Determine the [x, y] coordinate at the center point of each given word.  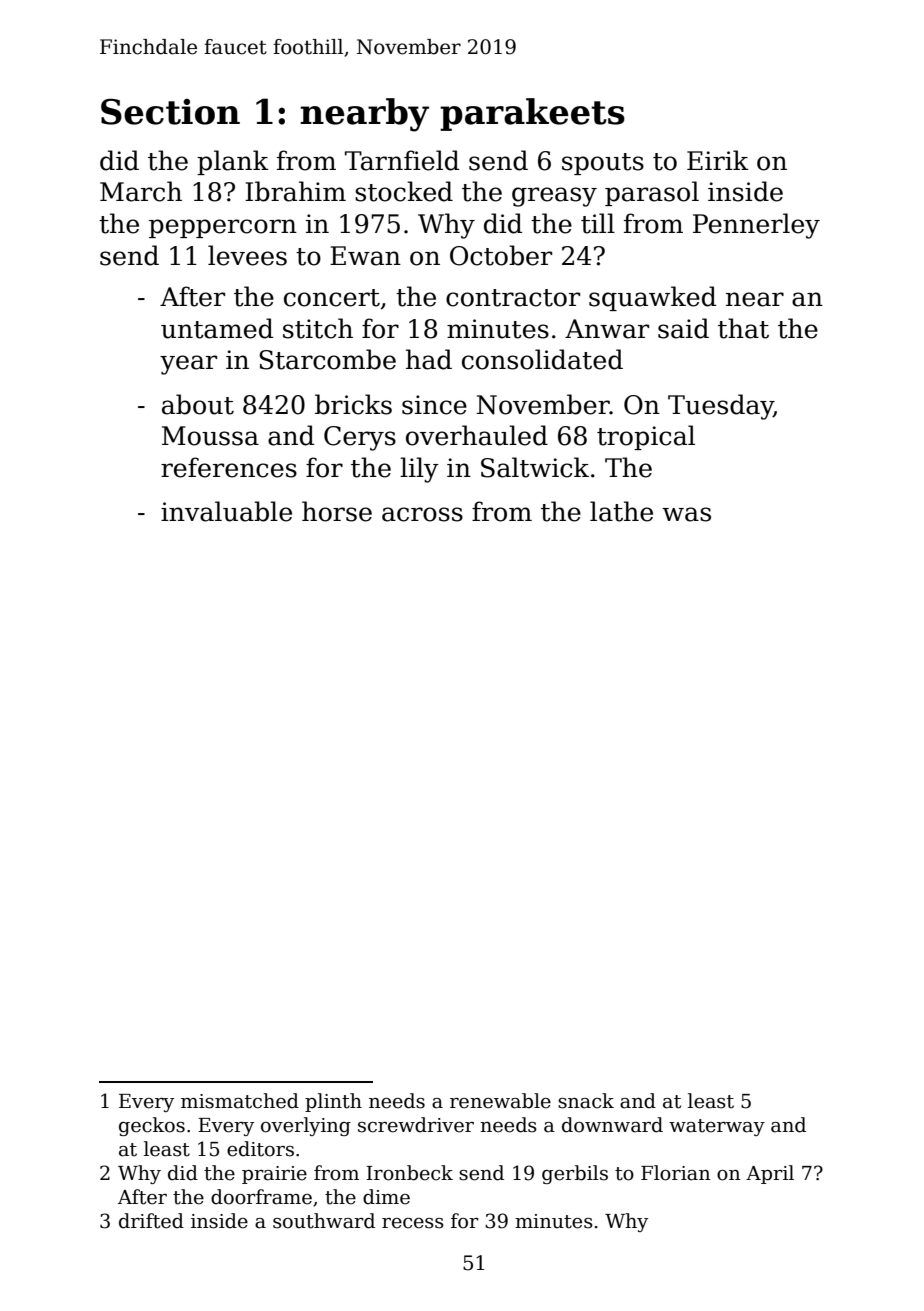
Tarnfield [402, 160]
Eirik [718, 160]
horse [337, 511]
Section [170, 111]
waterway [717, 1127]
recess [413, 1223]
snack [586, 1101]
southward [324, 1221]
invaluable [226, 511]
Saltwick [535, 467]
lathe [621, 511]
